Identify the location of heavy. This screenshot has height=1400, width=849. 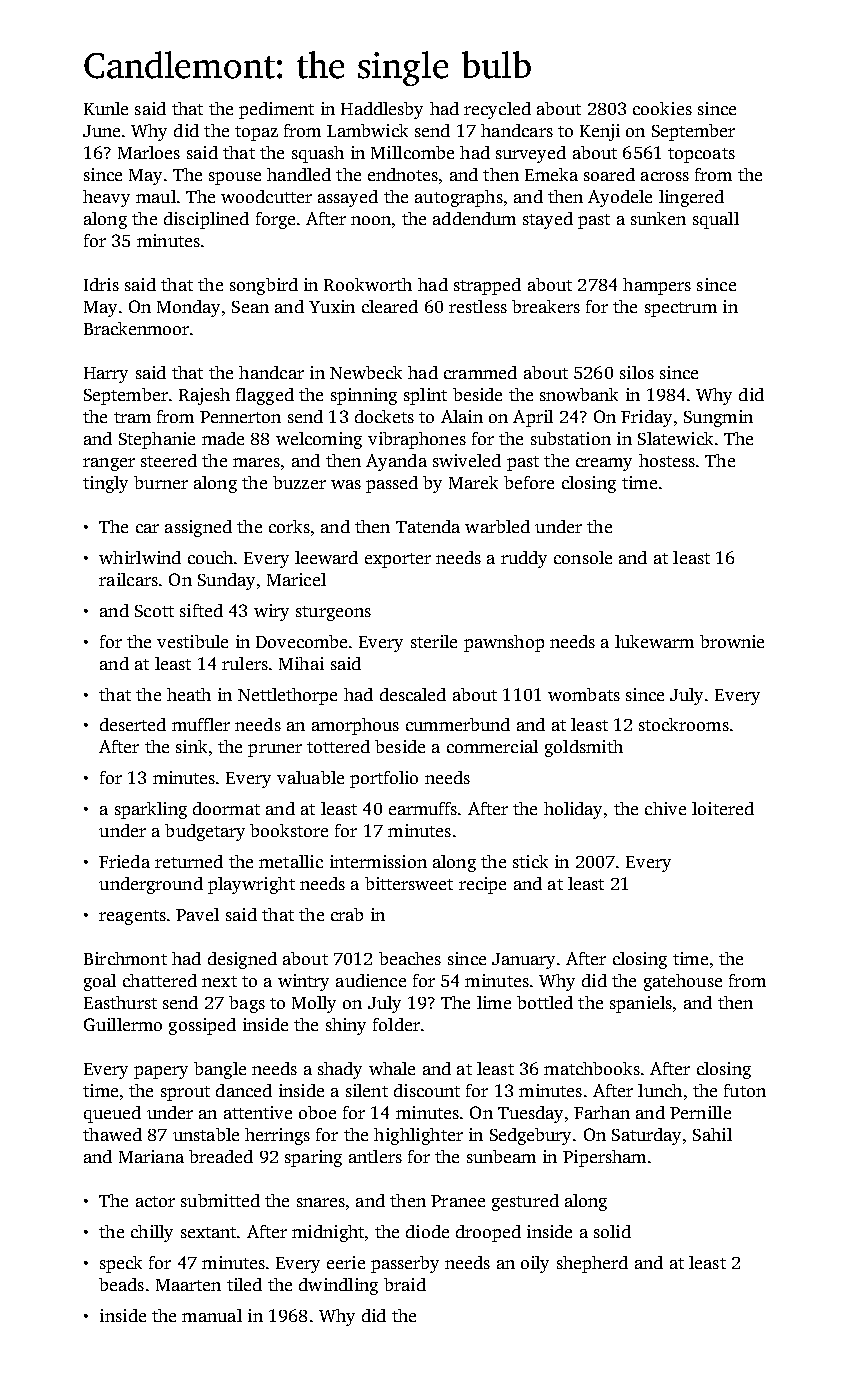
(106, 198).
